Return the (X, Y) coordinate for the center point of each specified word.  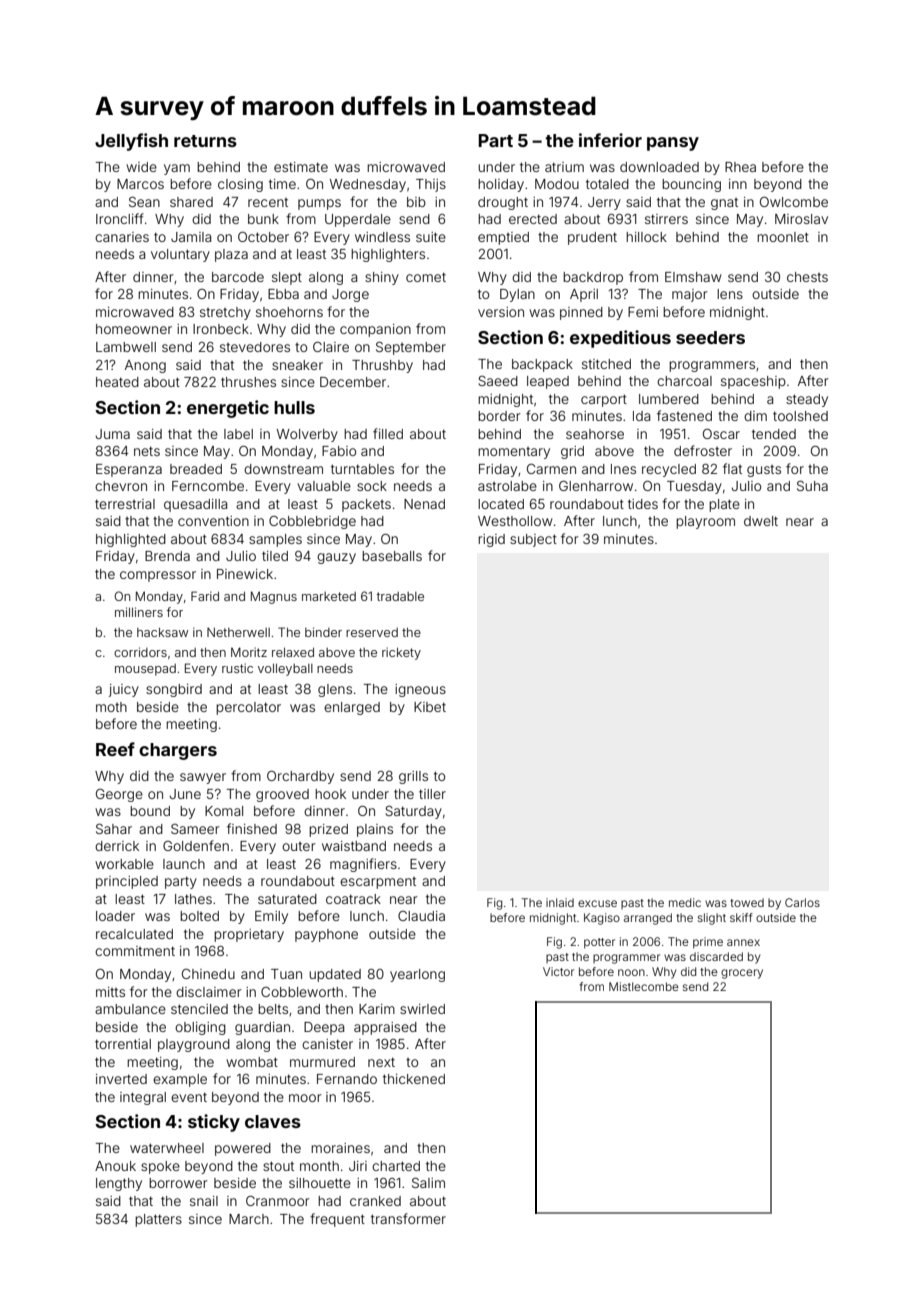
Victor (558, 971)
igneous (420, 690)
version (501, 312)
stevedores (255, 347)
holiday (501, 185)
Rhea (740, 167)
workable (124, 864)
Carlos (802, 902)
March (249, 1219)
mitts (110, 992)
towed (747, 902)
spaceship (753, 382)
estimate (301, 167)
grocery (742, 974)
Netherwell (238, 632)
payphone (326, 935)
